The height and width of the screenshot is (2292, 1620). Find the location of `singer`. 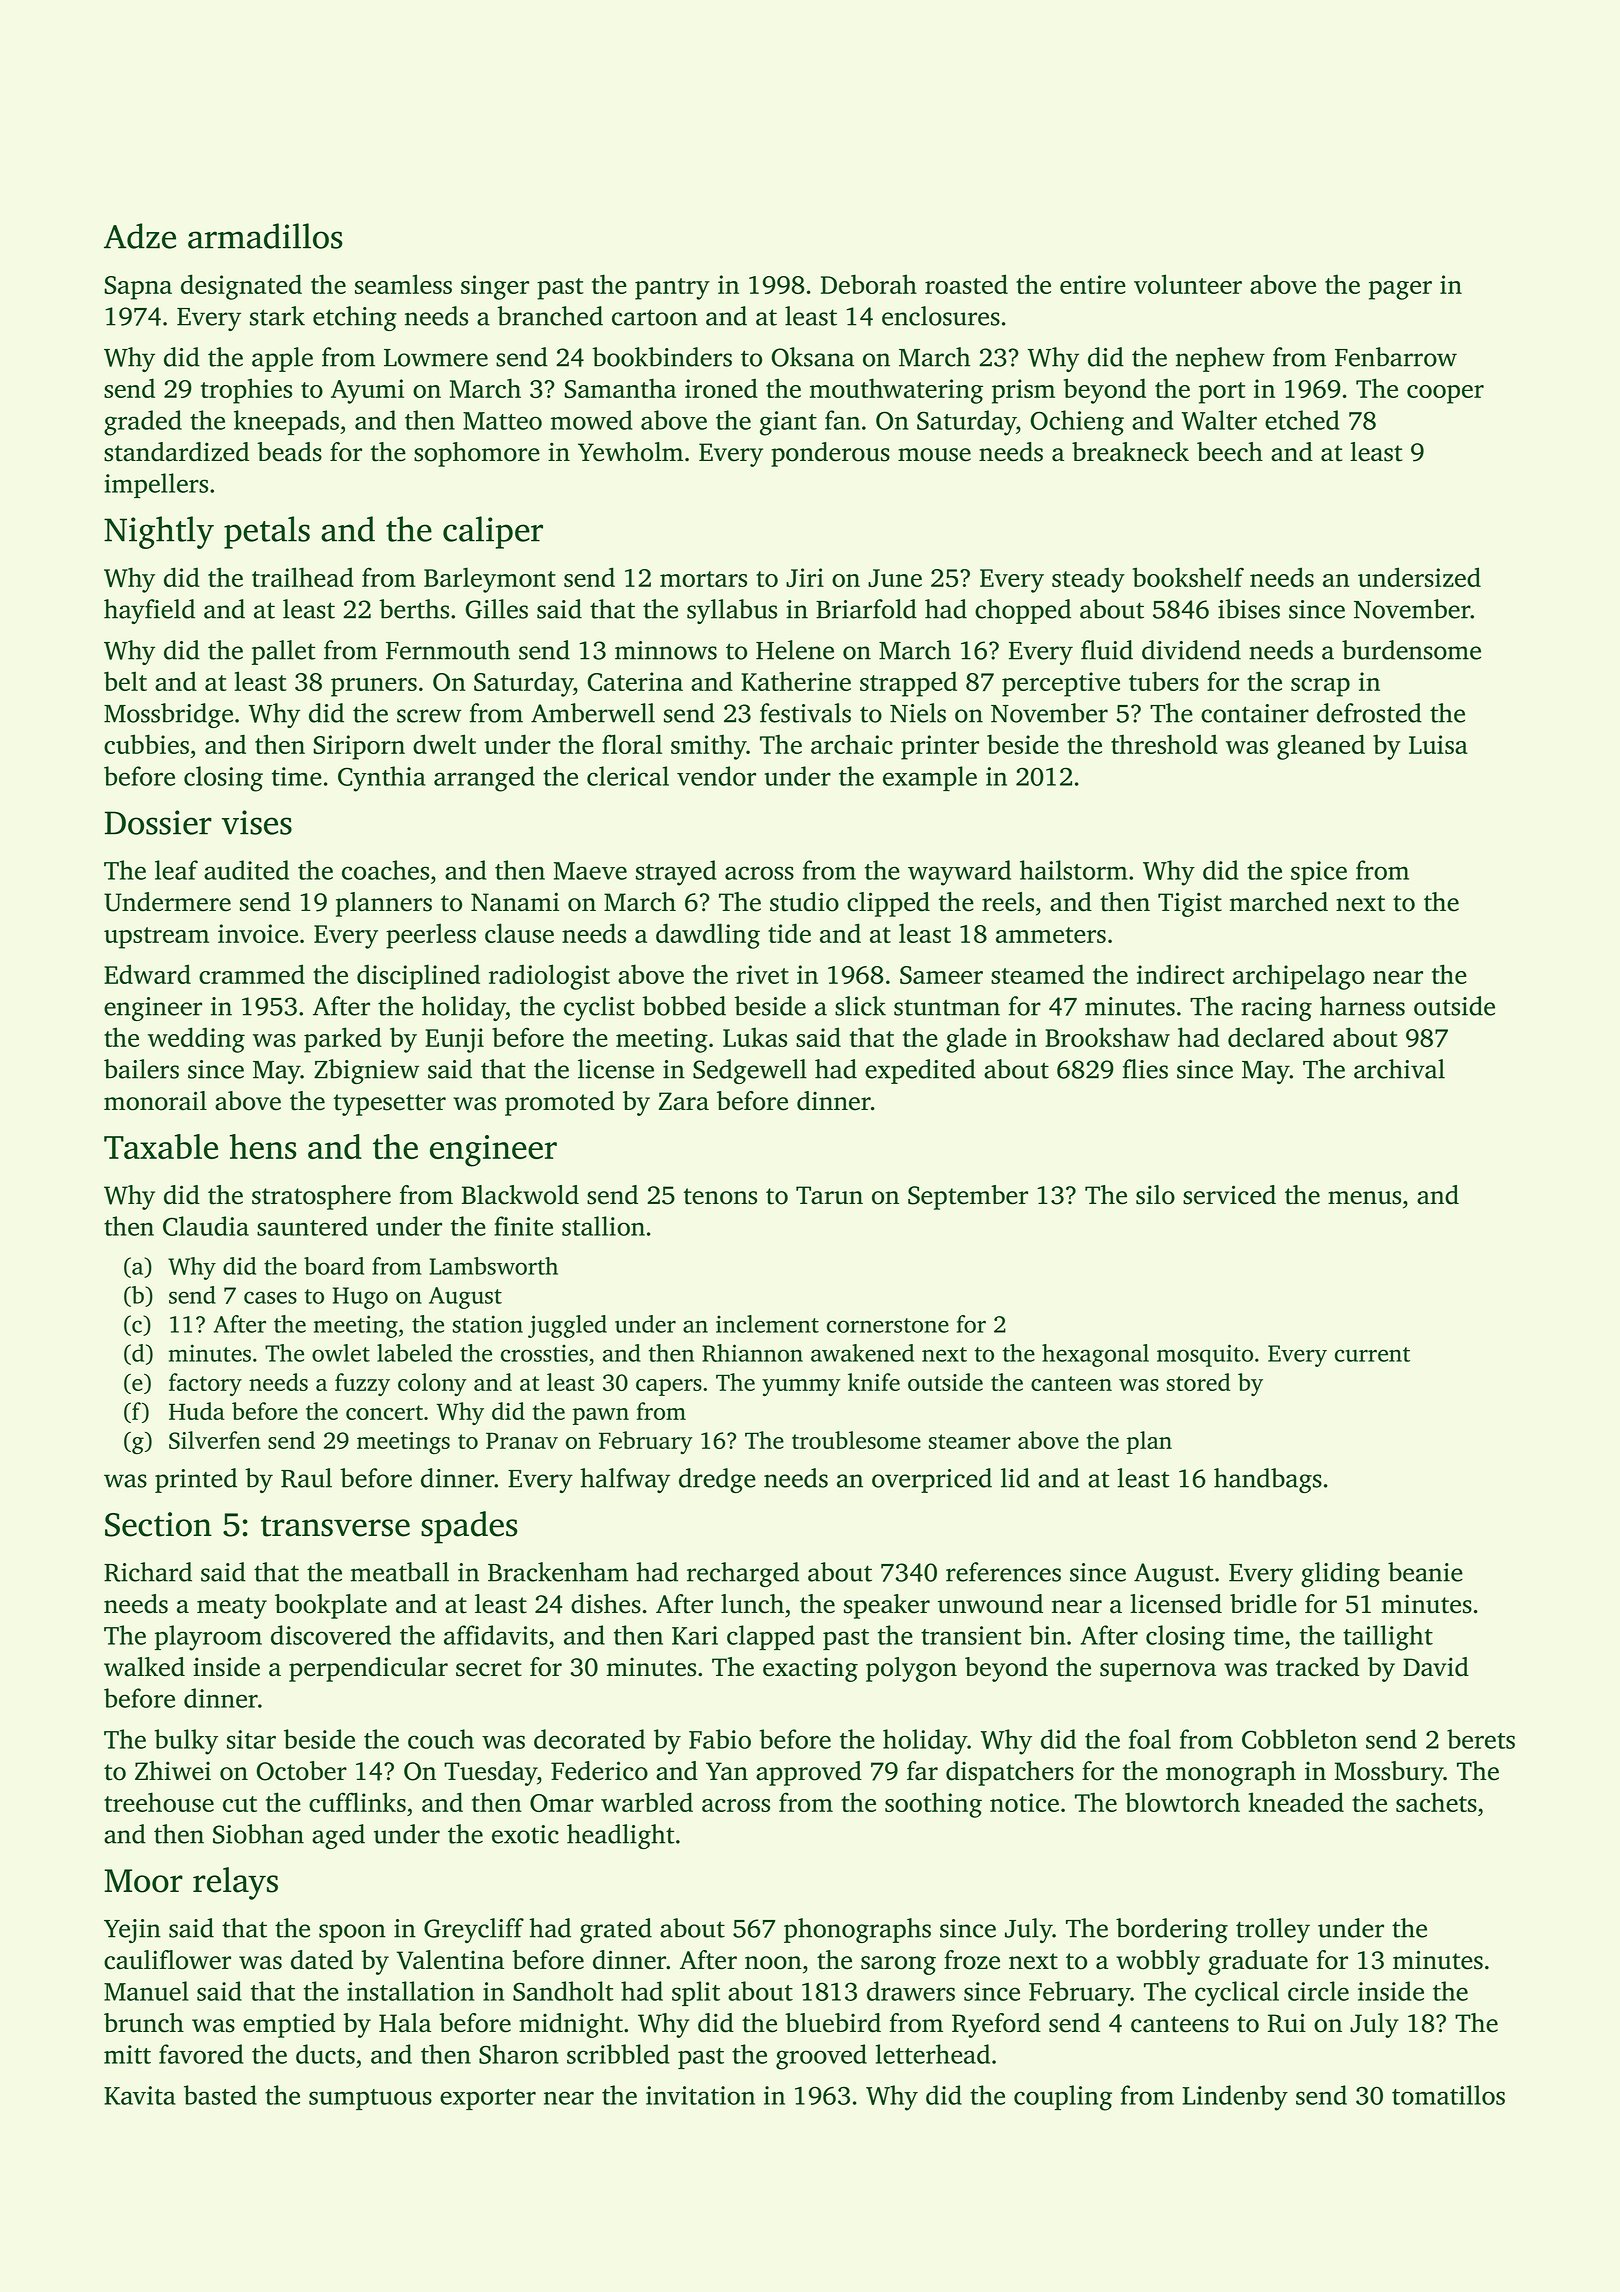

singer is located at coordinates (495, 287).
